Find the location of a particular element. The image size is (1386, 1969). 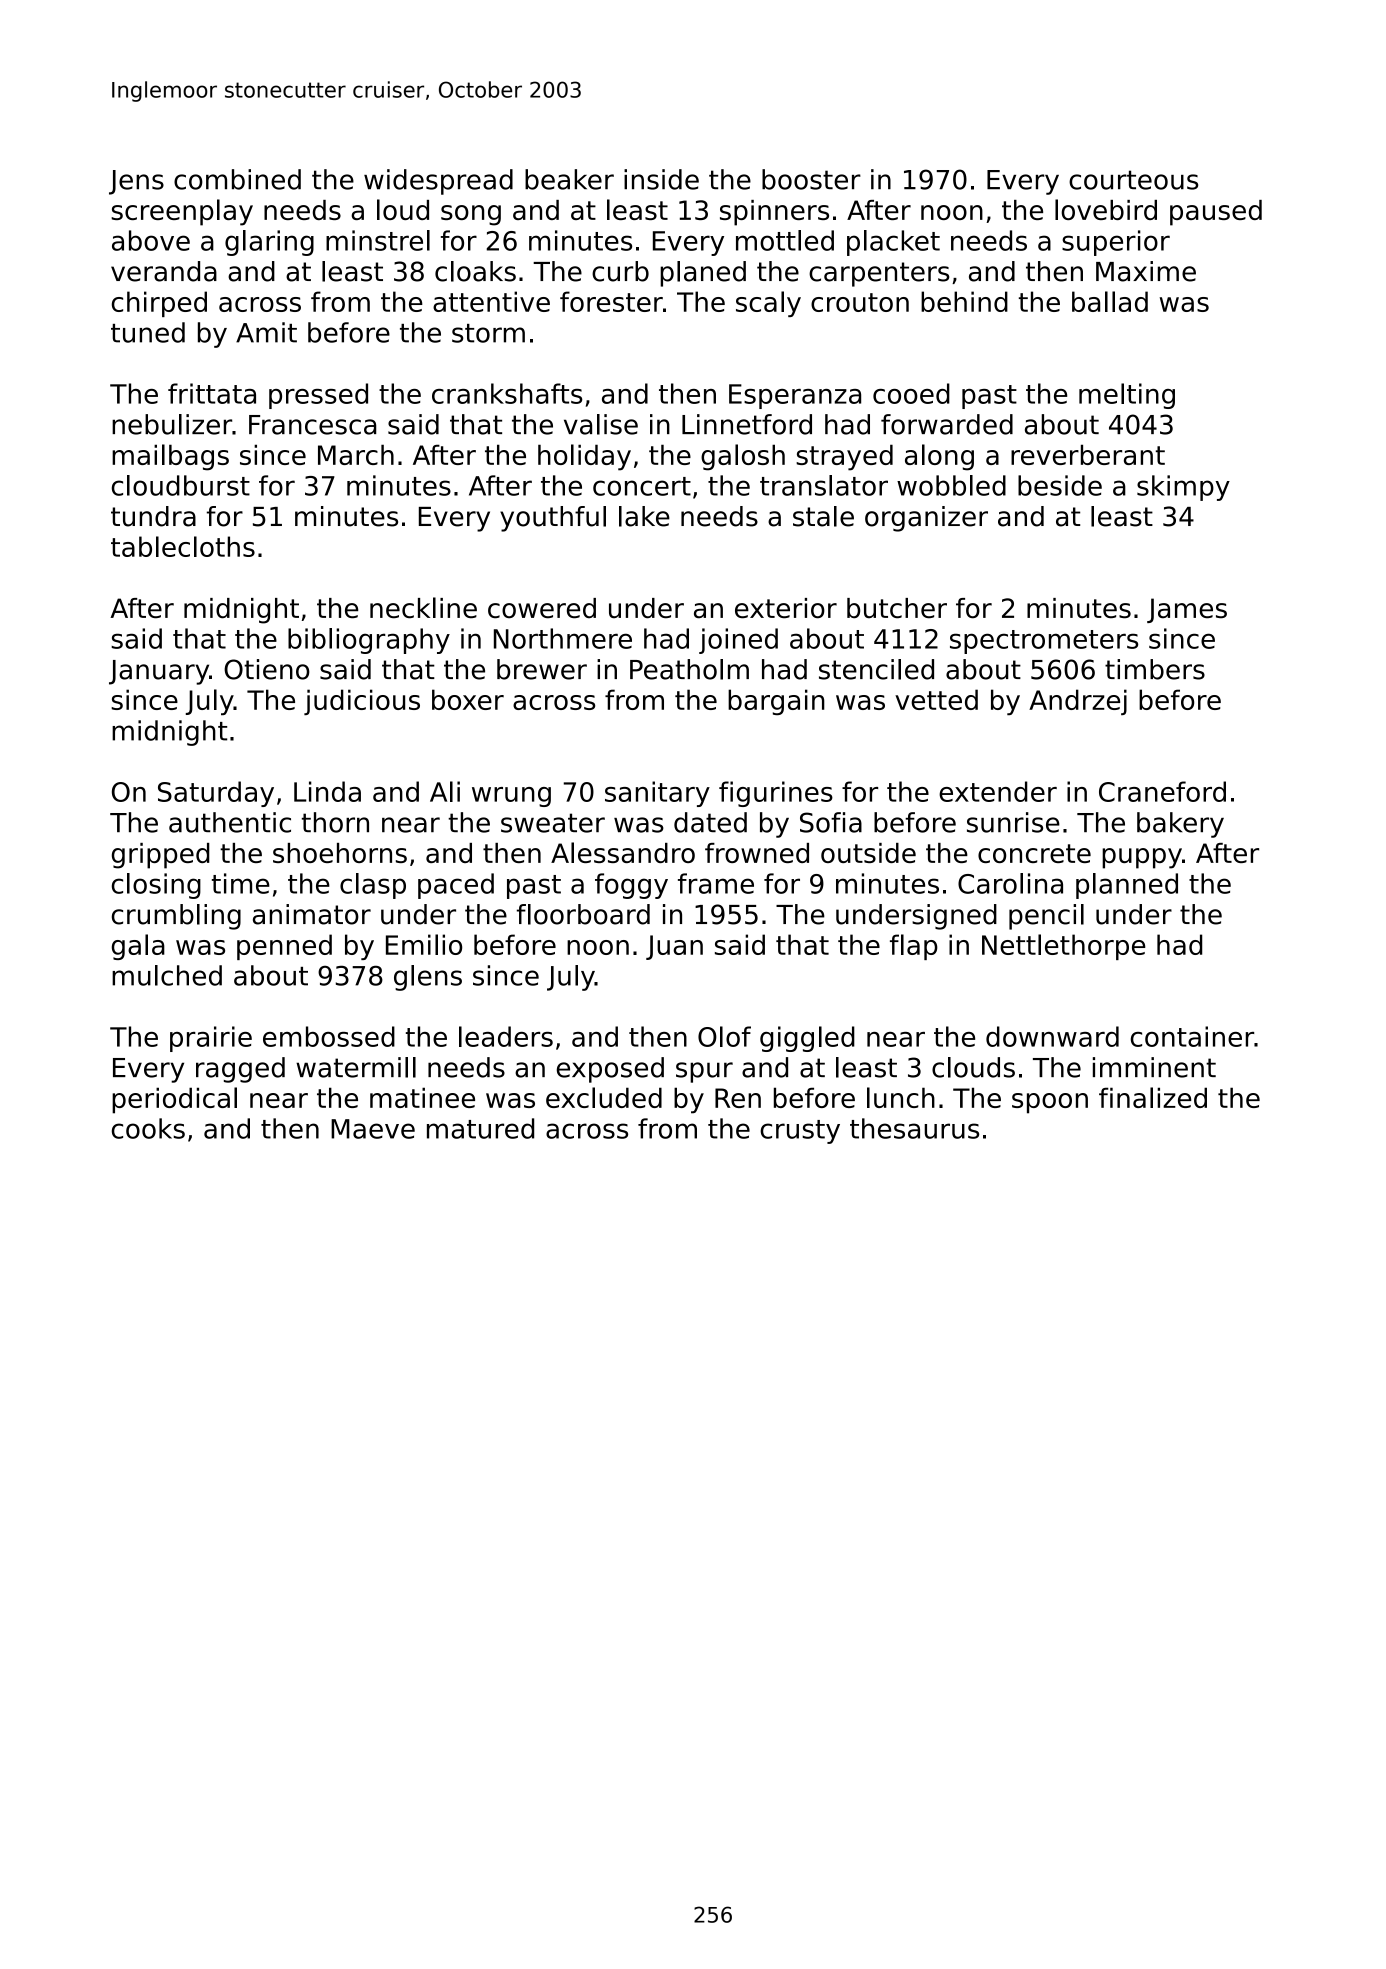

figurines is located at coordinates (776, 794).
